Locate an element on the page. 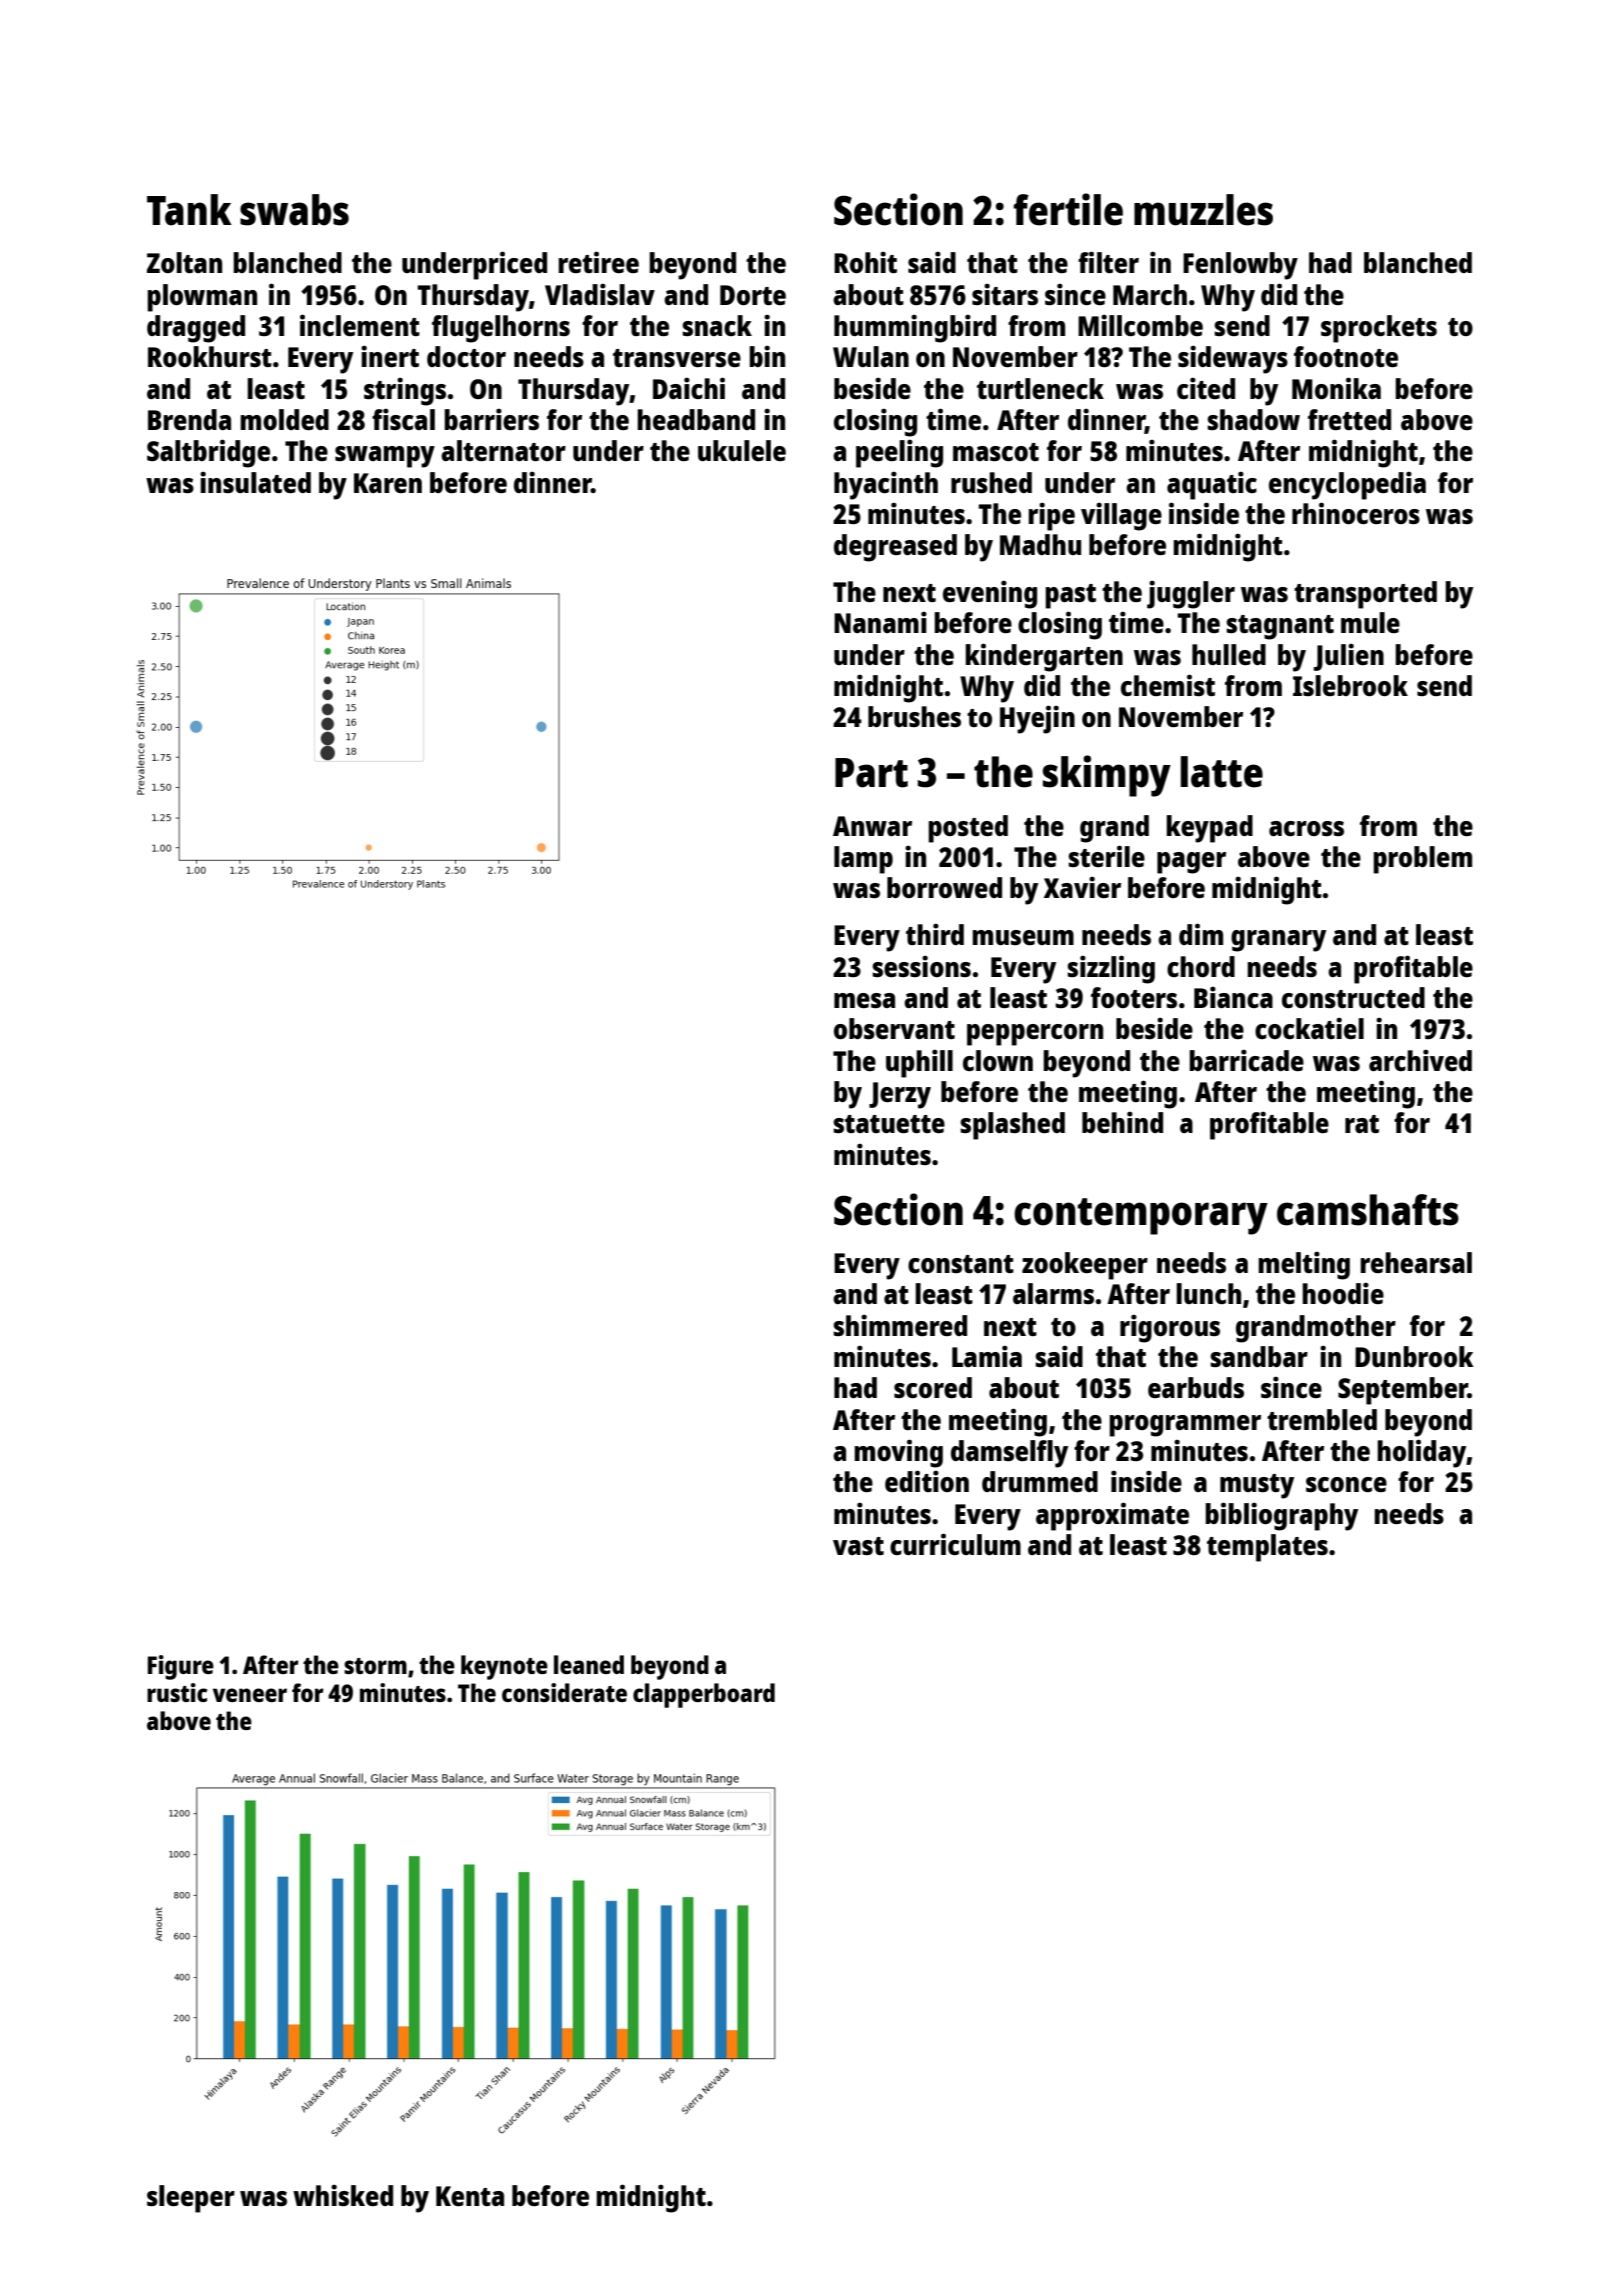 This document has width=1620, height=2292. vast is located at coordinates (858, 1546).
